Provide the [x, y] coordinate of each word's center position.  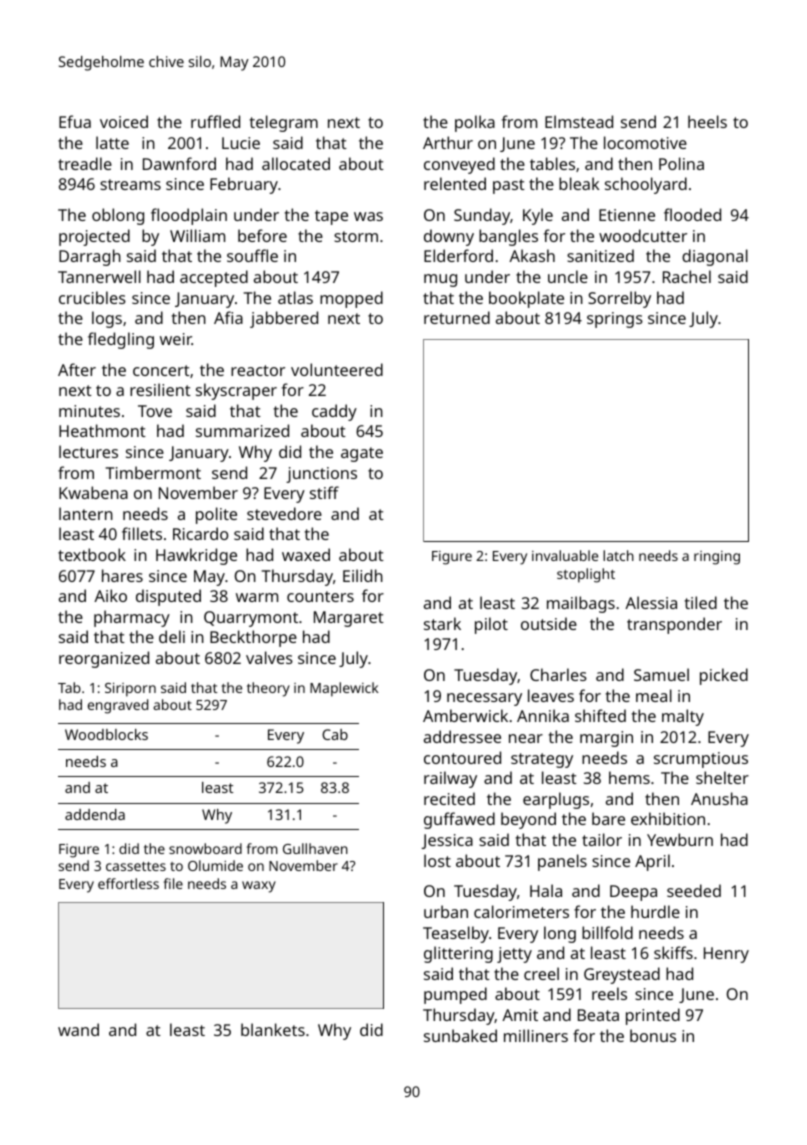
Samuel [661, 674]
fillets [142, 533]
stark [442, 623]
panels [562, 862]
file [173, 883]
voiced [124, 121]
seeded [694, 890]
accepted [214, 278]
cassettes [136, 866]
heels [707, 121]
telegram [284, 123]
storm [356, 236]
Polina [681, 163]
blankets [273, 1029]
